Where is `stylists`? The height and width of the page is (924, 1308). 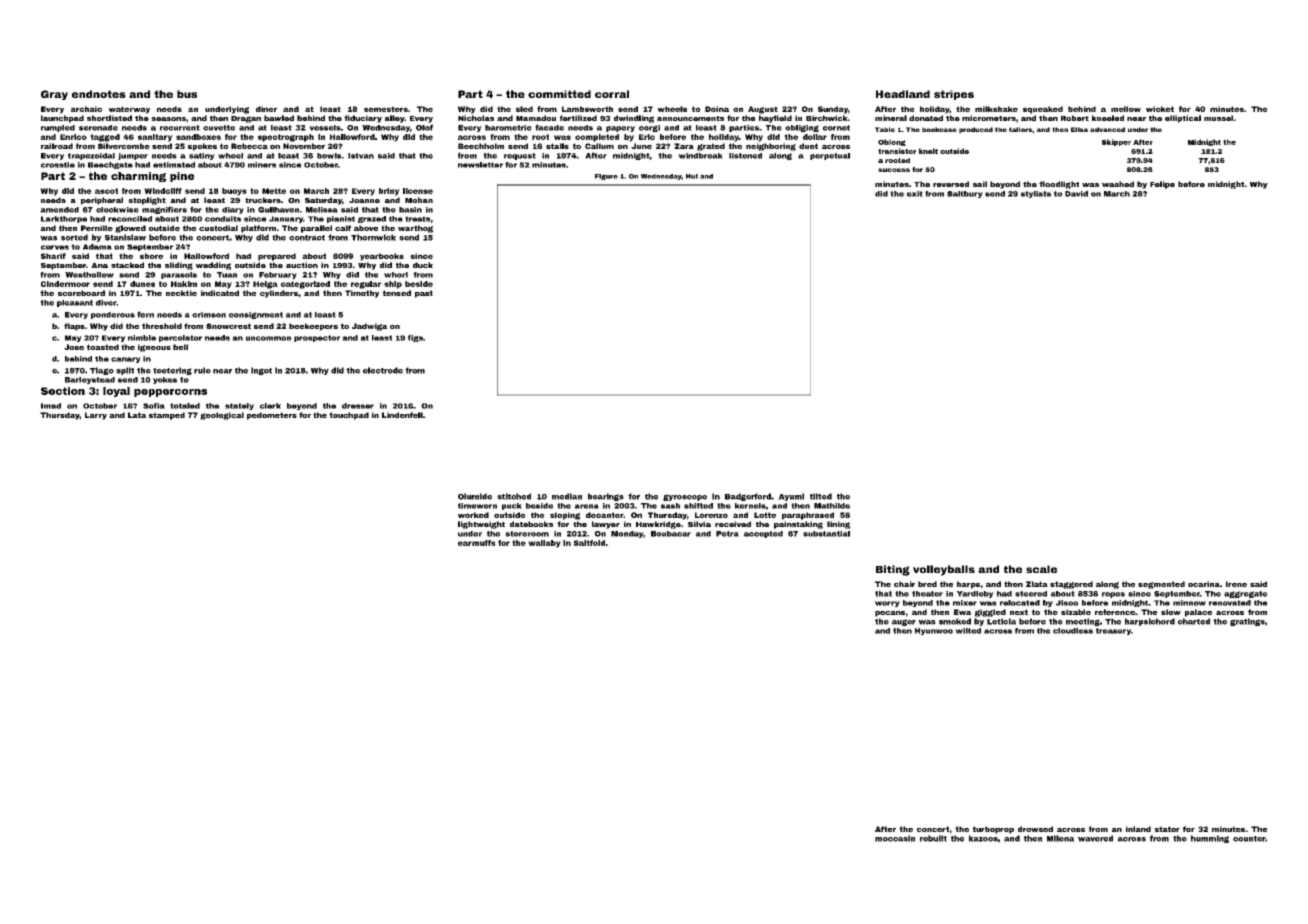
stylists is located at coordinates (1036, 194).
